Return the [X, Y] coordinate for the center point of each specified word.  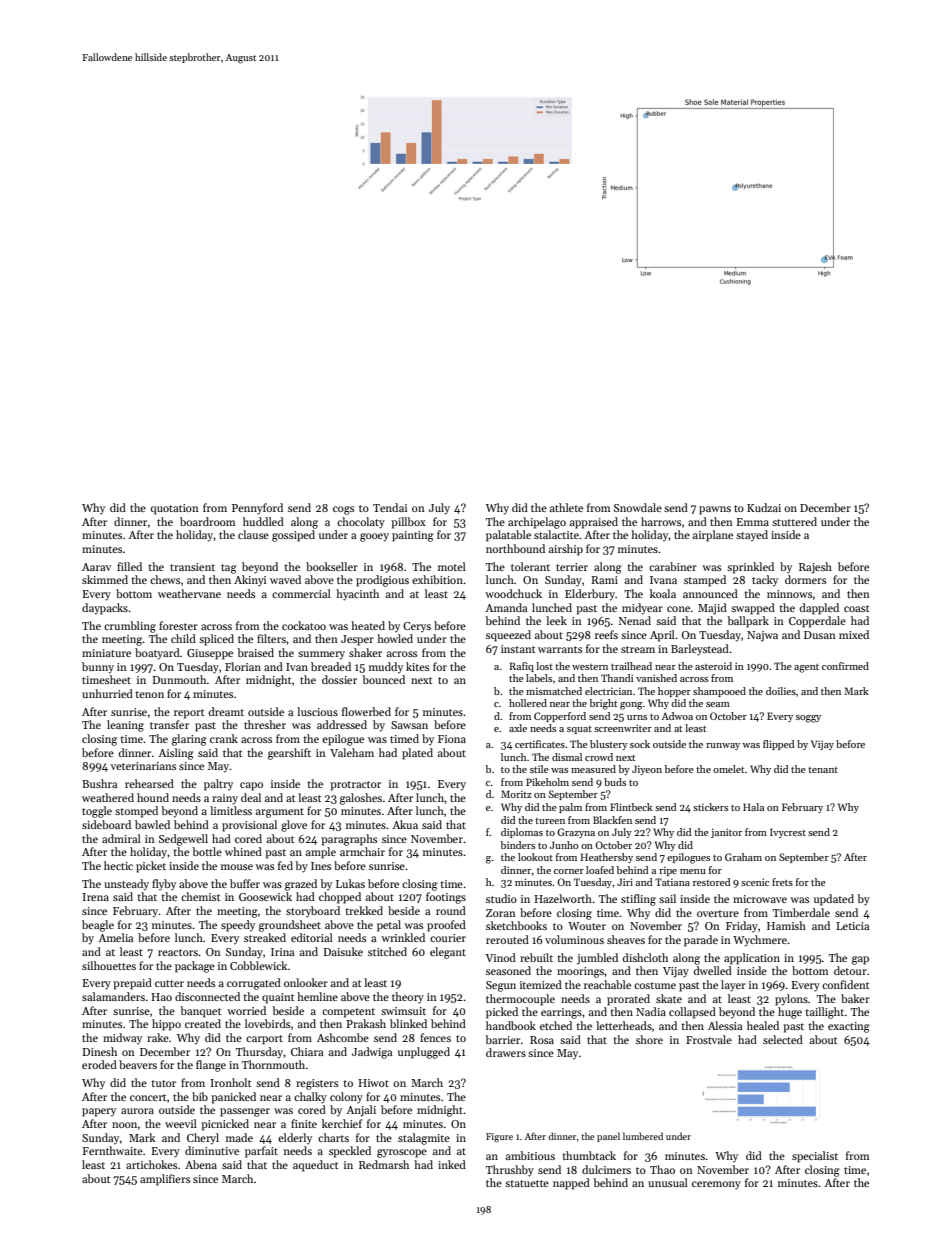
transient [192, 567]
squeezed [508, 636]
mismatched [554, 691]
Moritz [516, 794]
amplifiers [165, 1180]
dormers [805, 579]
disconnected [207, 996]
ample [321, 853]
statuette [527, 1183]
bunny [98, 668]
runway [723, 746]
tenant [823, 770]
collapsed [692, 1013]
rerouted [507, 939]
